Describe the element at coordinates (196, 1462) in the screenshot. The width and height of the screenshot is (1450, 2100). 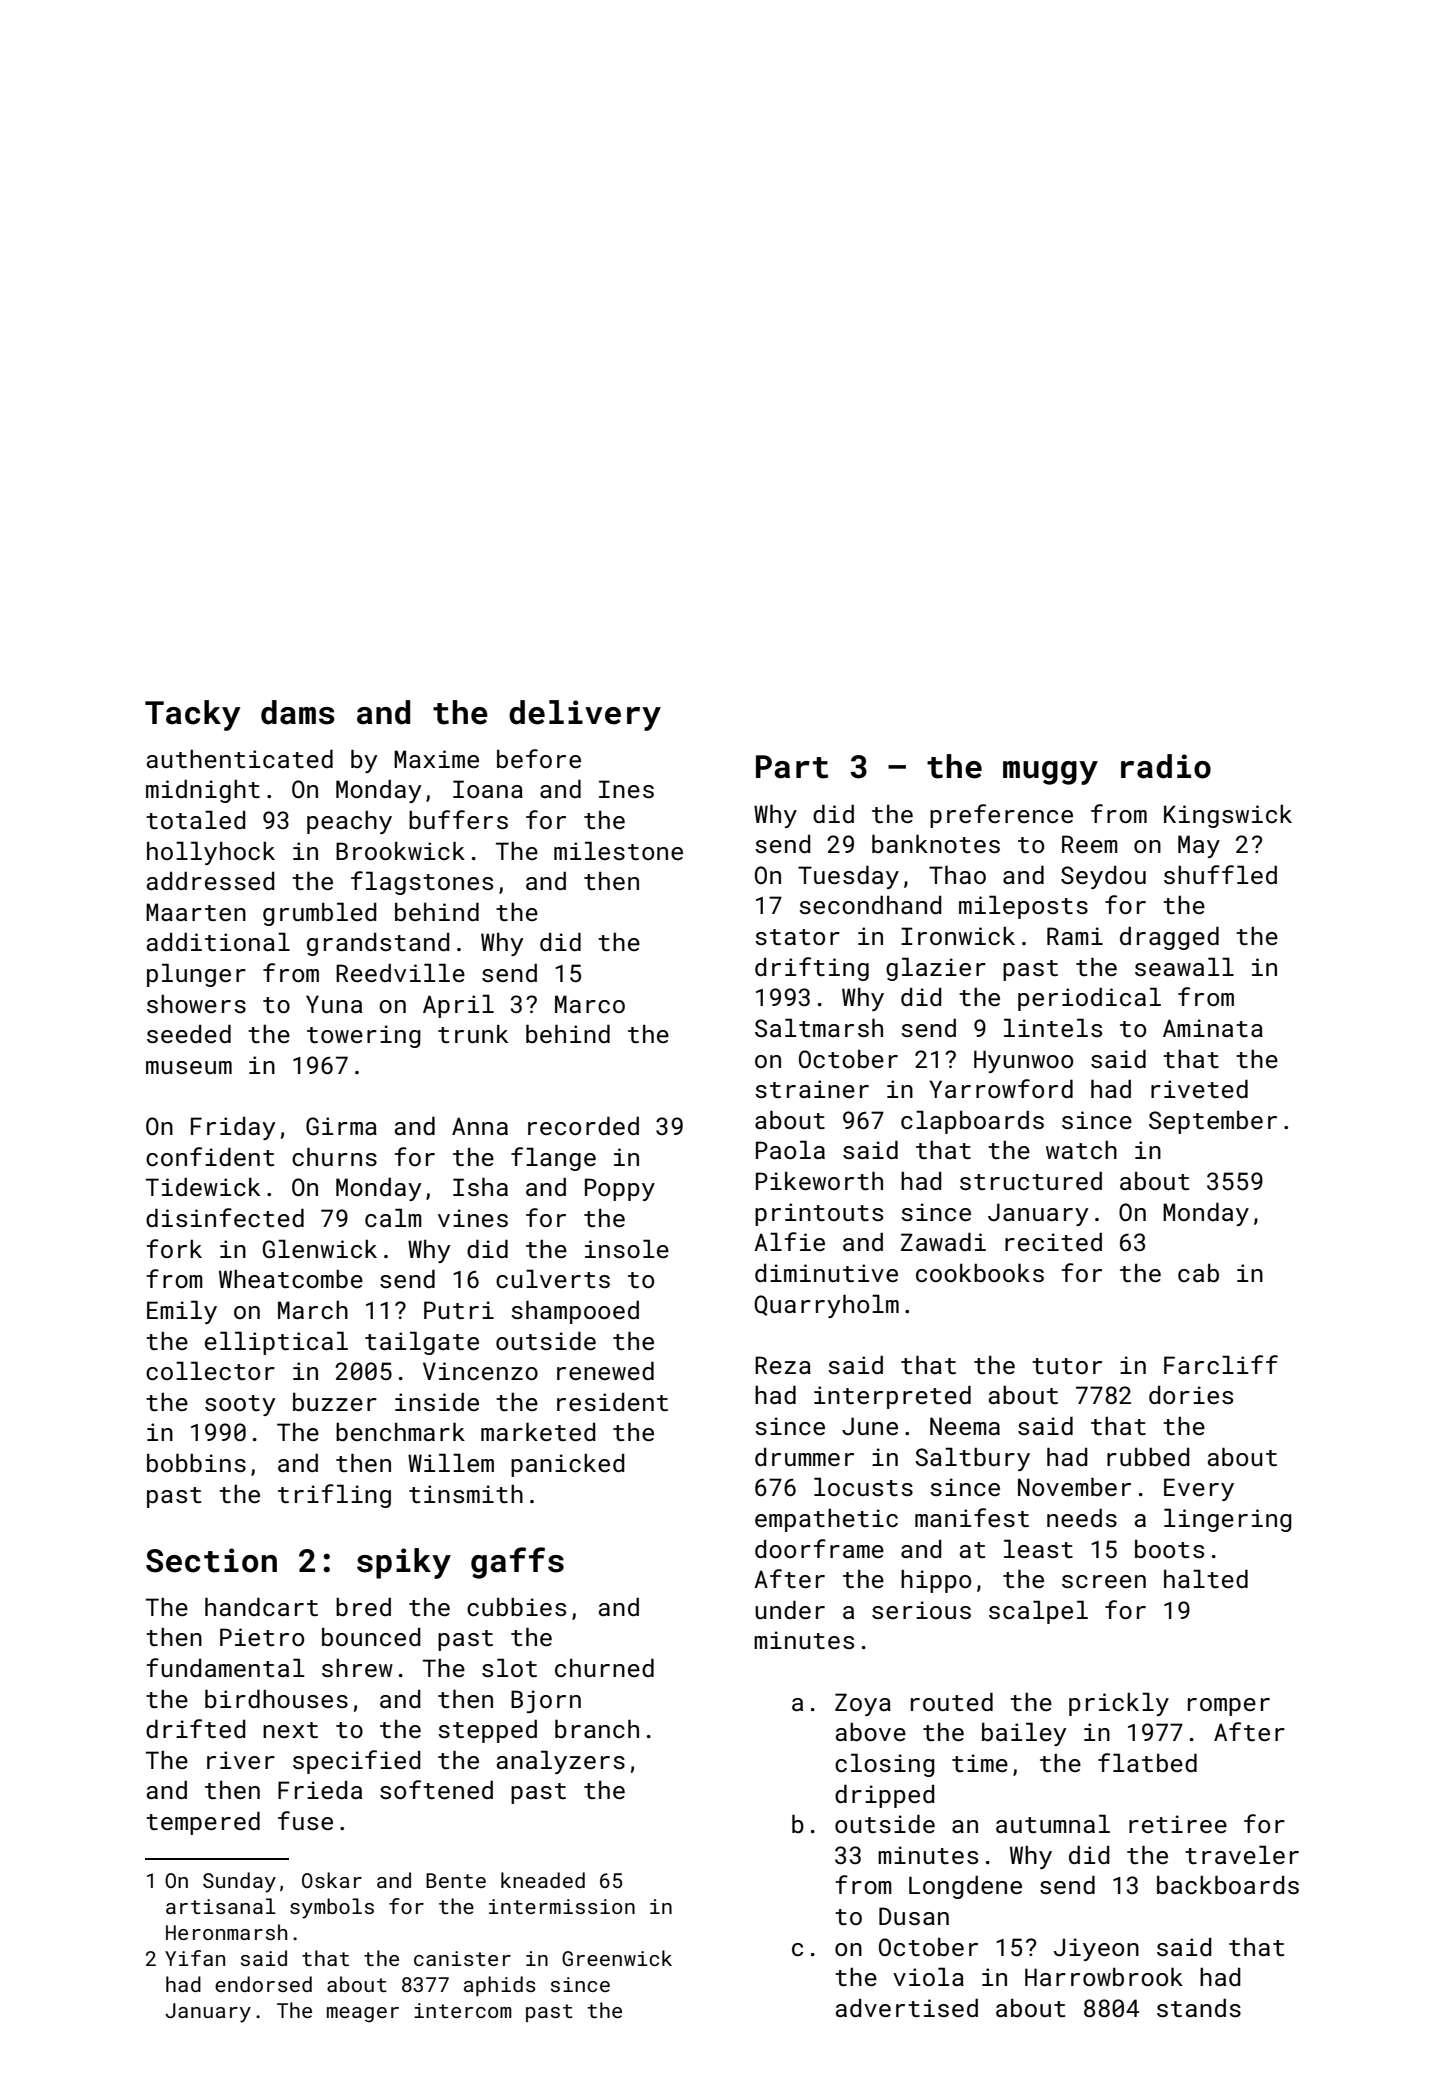
I see `bobbins` at that location.
